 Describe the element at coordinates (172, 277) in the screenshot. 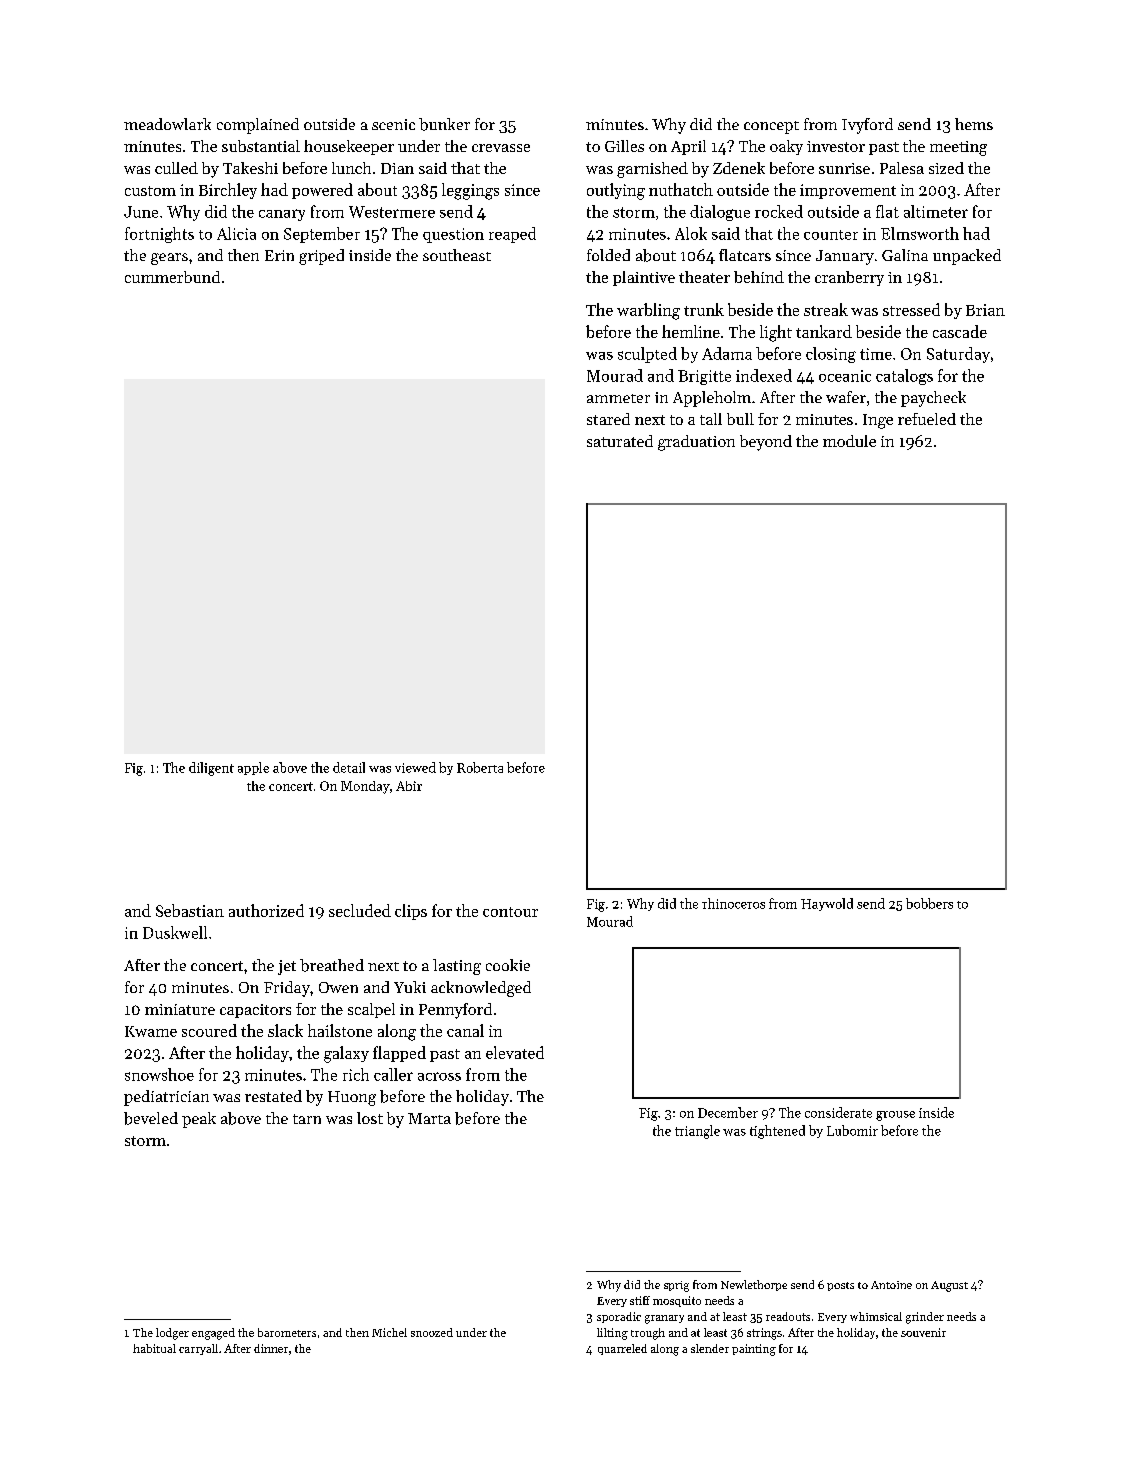

I see `cummerbund` at that location.
